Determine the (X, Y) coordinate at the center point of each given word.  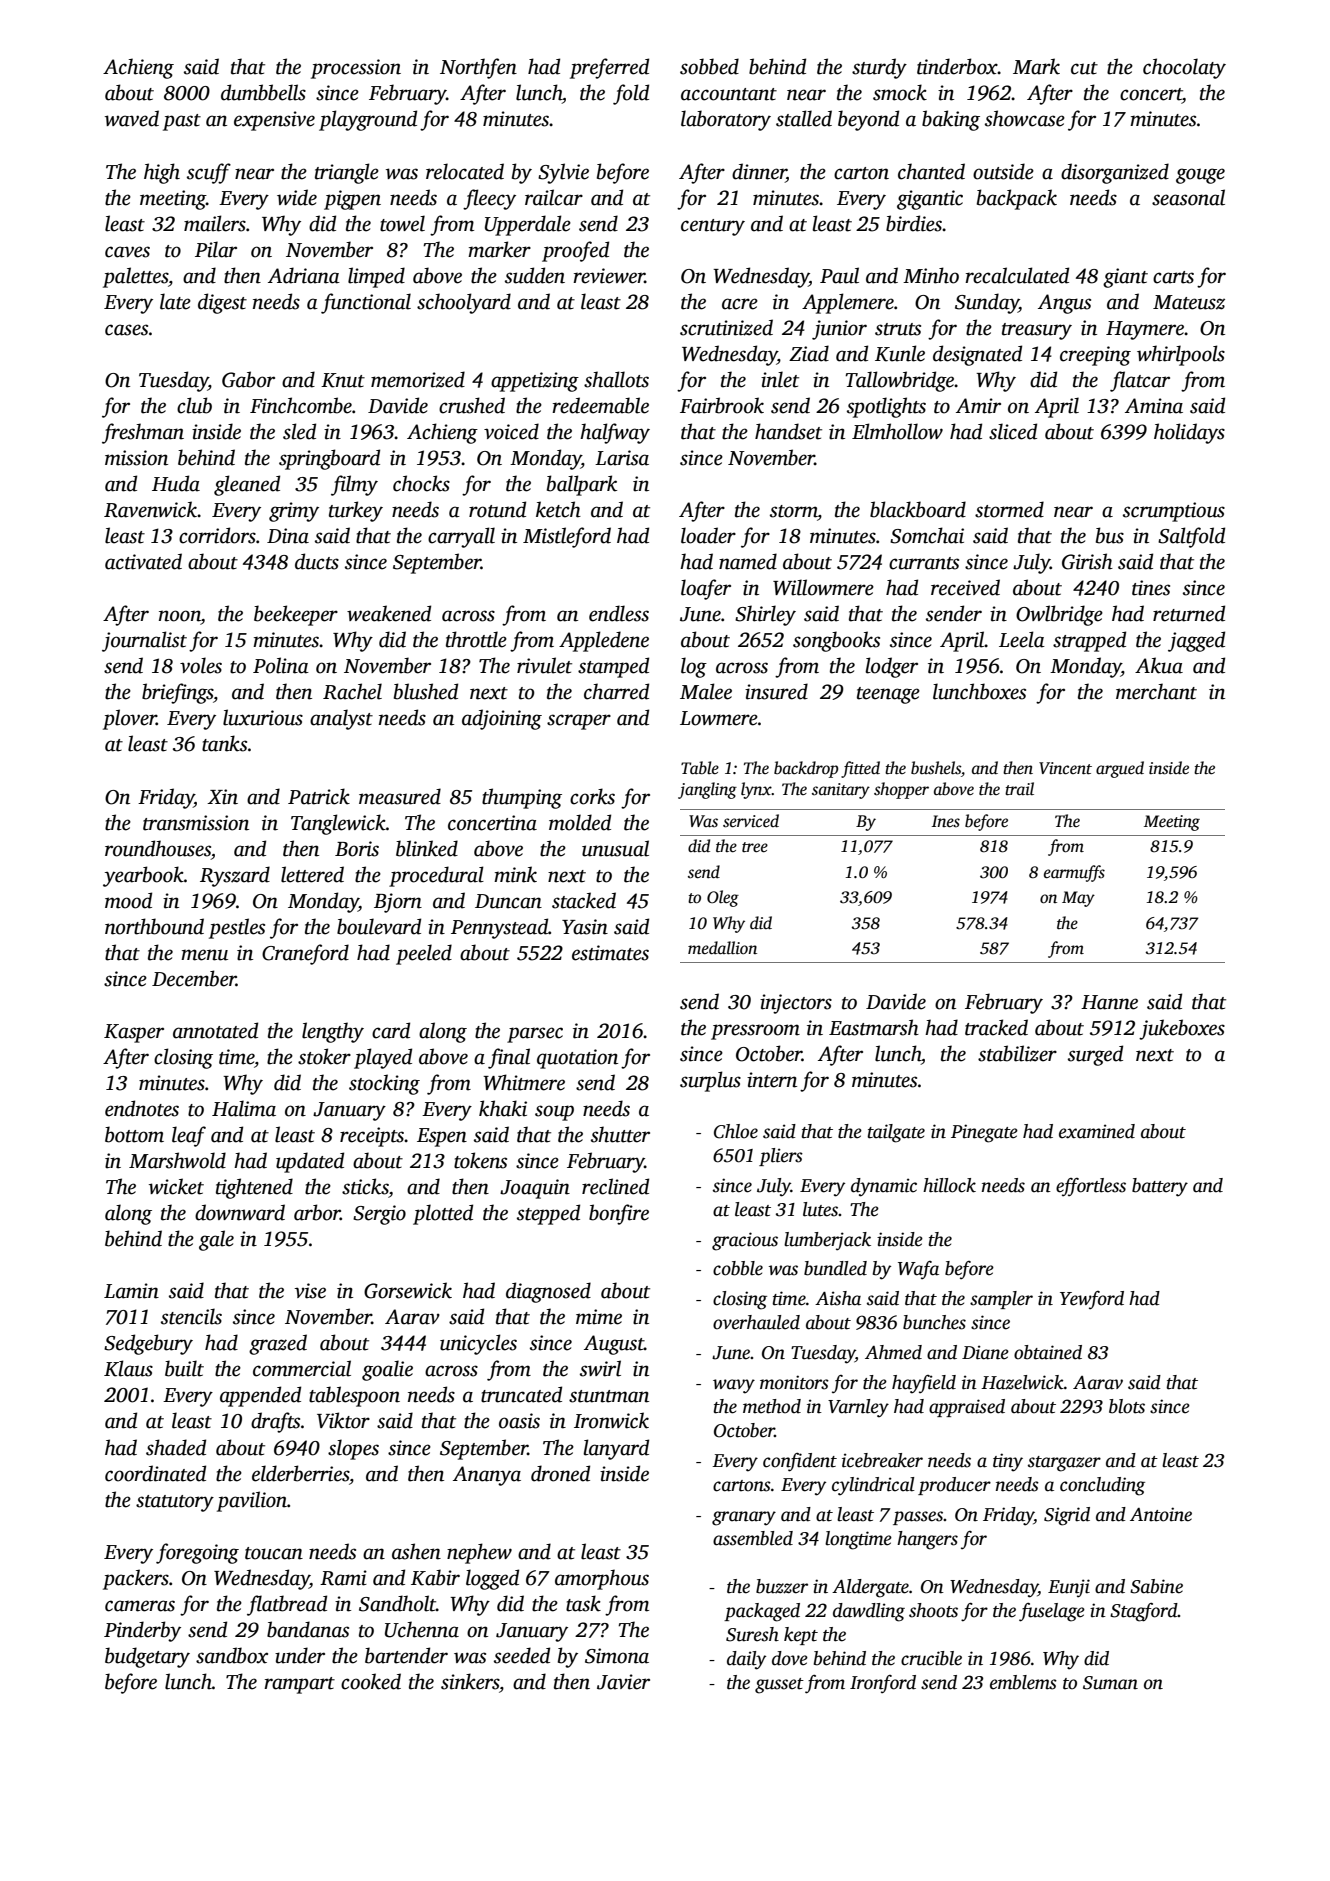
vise (310, 1291)
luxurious (263, 717)
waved (132, 118)
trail (1019, 789)
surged (1095, 1055)
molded (580, 822)
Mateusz (1189, 302)
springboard (329, 459)
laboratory (726, 120)
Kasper (134, 1033)
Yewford (1092, 1300)
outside (1003, 171)
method (772, 1406)
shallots (616, 379)
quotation (577, 1059)
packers (136, 1579)
